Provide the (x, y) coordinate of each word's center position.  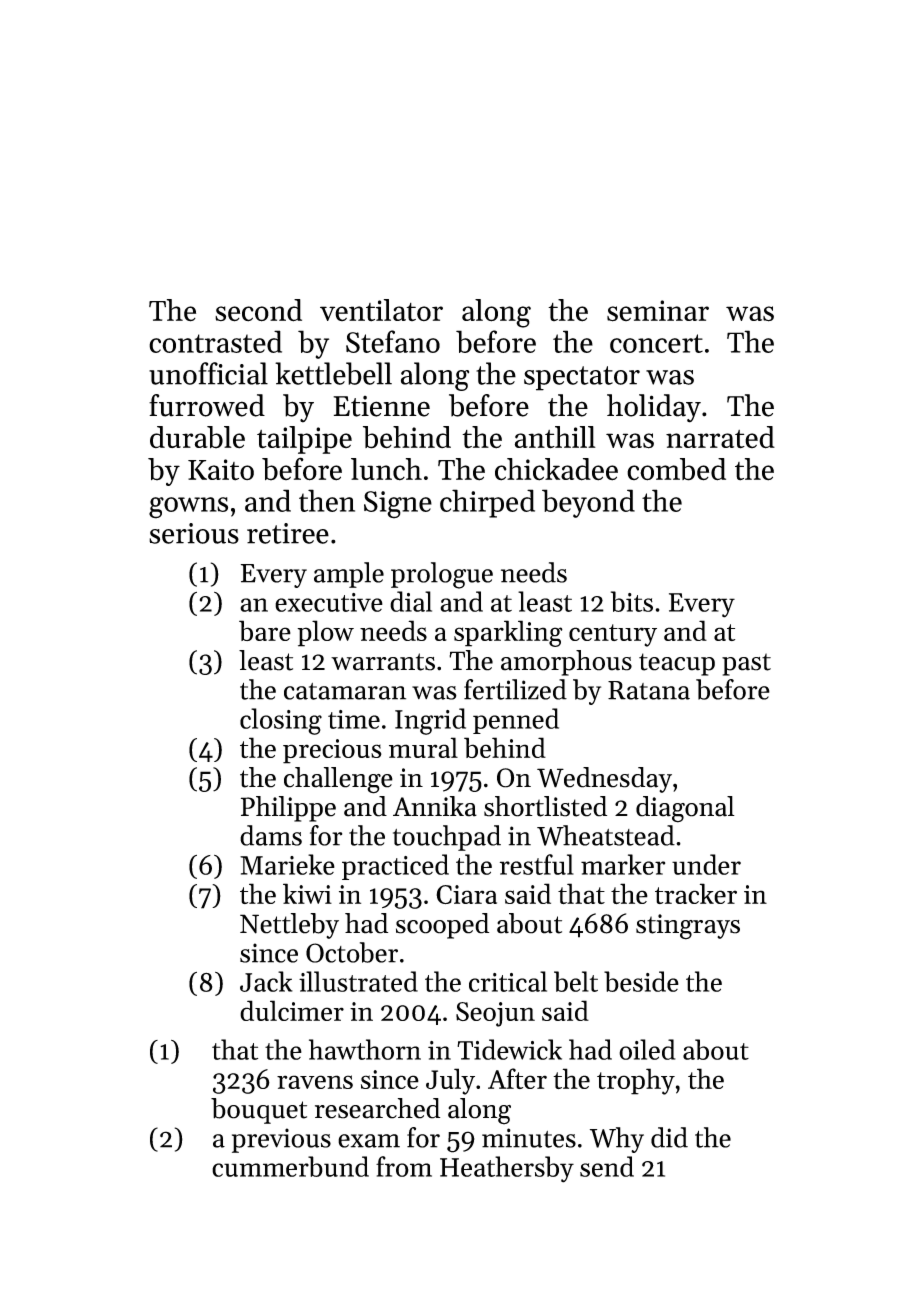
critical (508, 981)
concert (656, 343)
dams (271, 835)
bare (265, 630)
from (404, 1166)
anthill (555, 437)
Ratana (649, 690)
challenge (338, 780)
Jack (266, 981)
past (746, 664)
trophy (636, 1081)
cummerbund (290, 1166)
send (607, 1166)
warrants (383, 662)
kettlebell (333, 373)
